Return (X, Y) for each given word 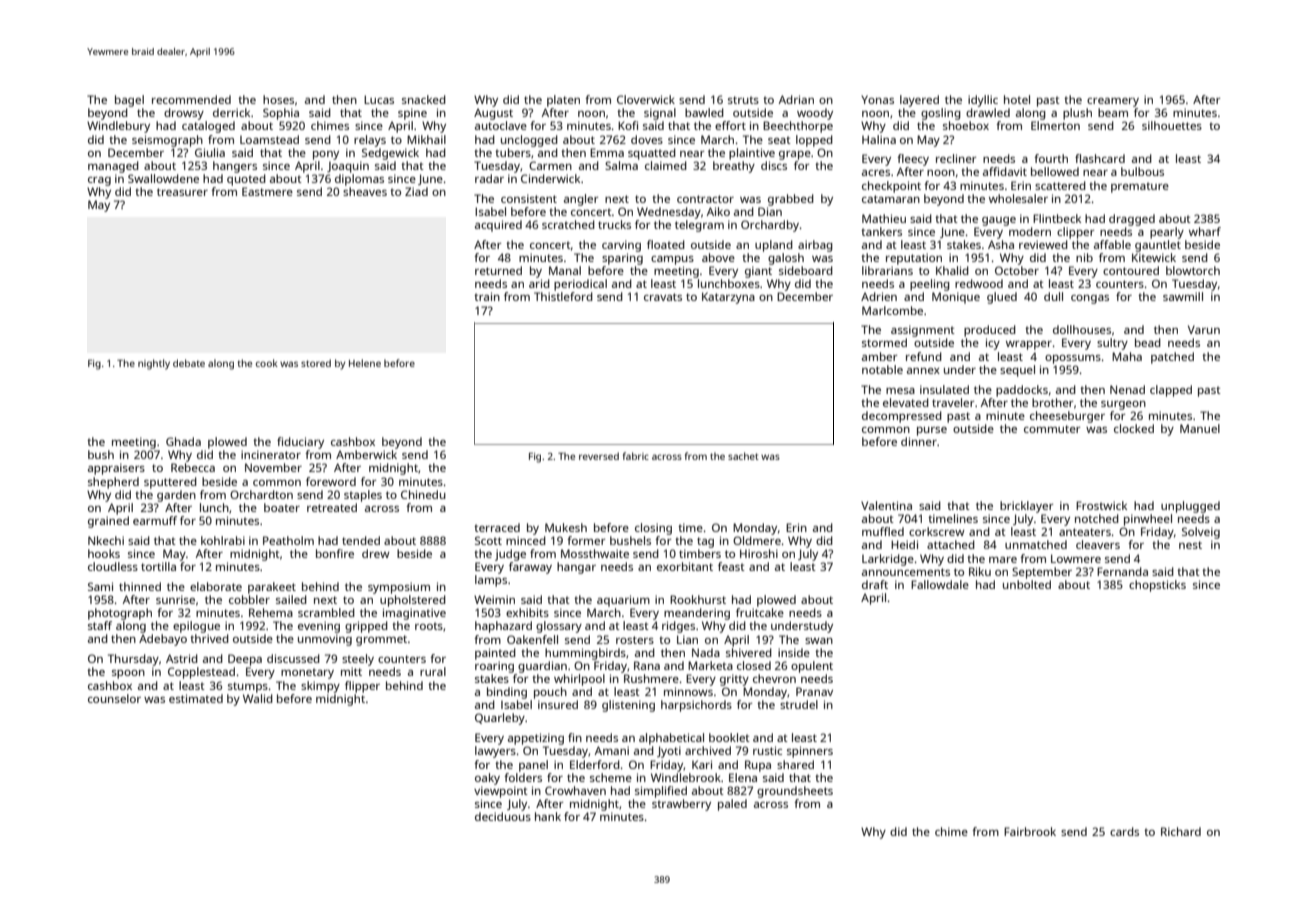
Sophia (281, 114)
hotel (1017, 99)
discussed (293, 658)
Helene (365, 363)
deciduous (503, 816)
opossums (1073, 359)
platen (563, 101)
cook (267, 363)
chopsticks (1157, 586)
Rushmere (651, 678)
